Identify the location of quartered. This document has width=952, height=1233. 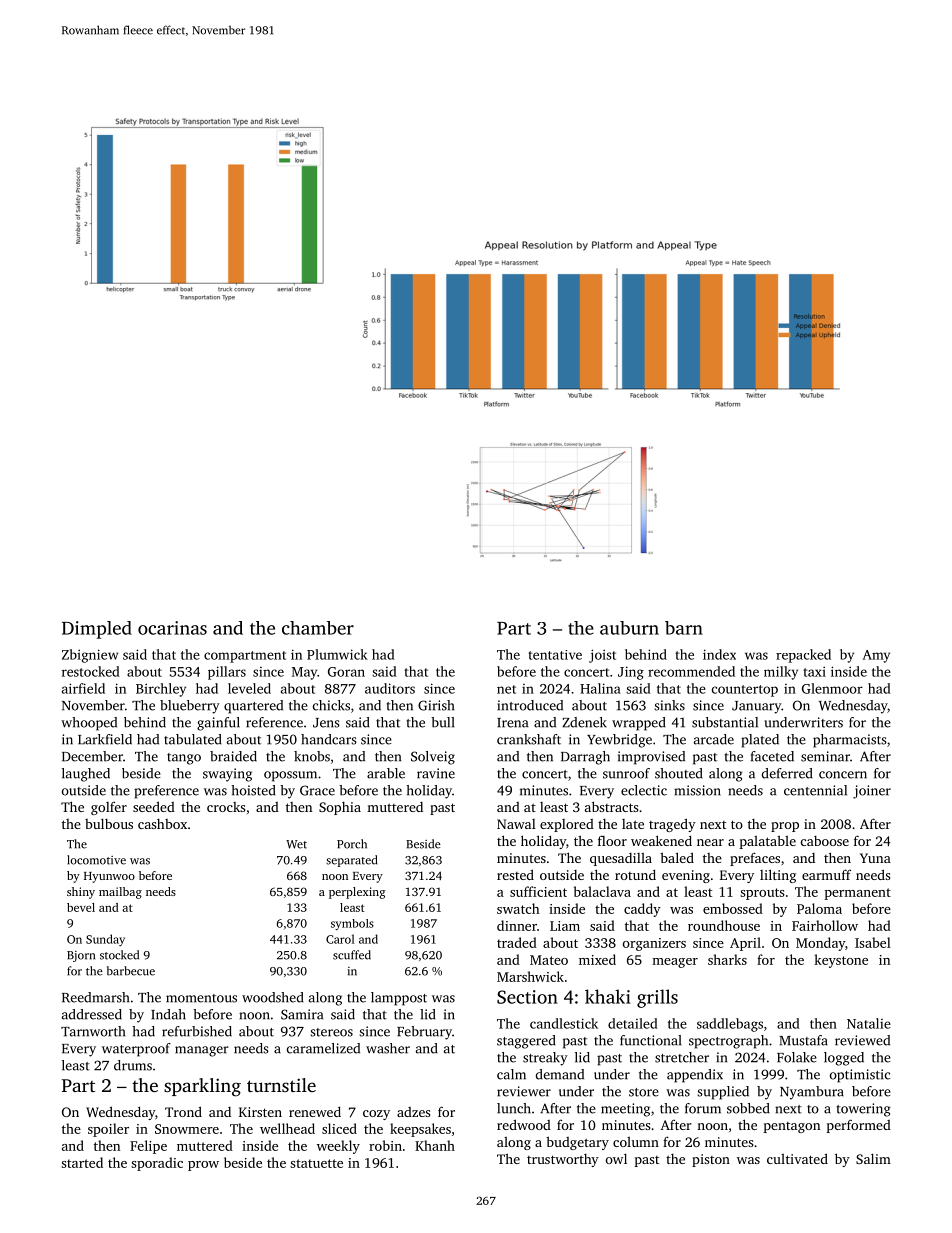
(253, 707).
